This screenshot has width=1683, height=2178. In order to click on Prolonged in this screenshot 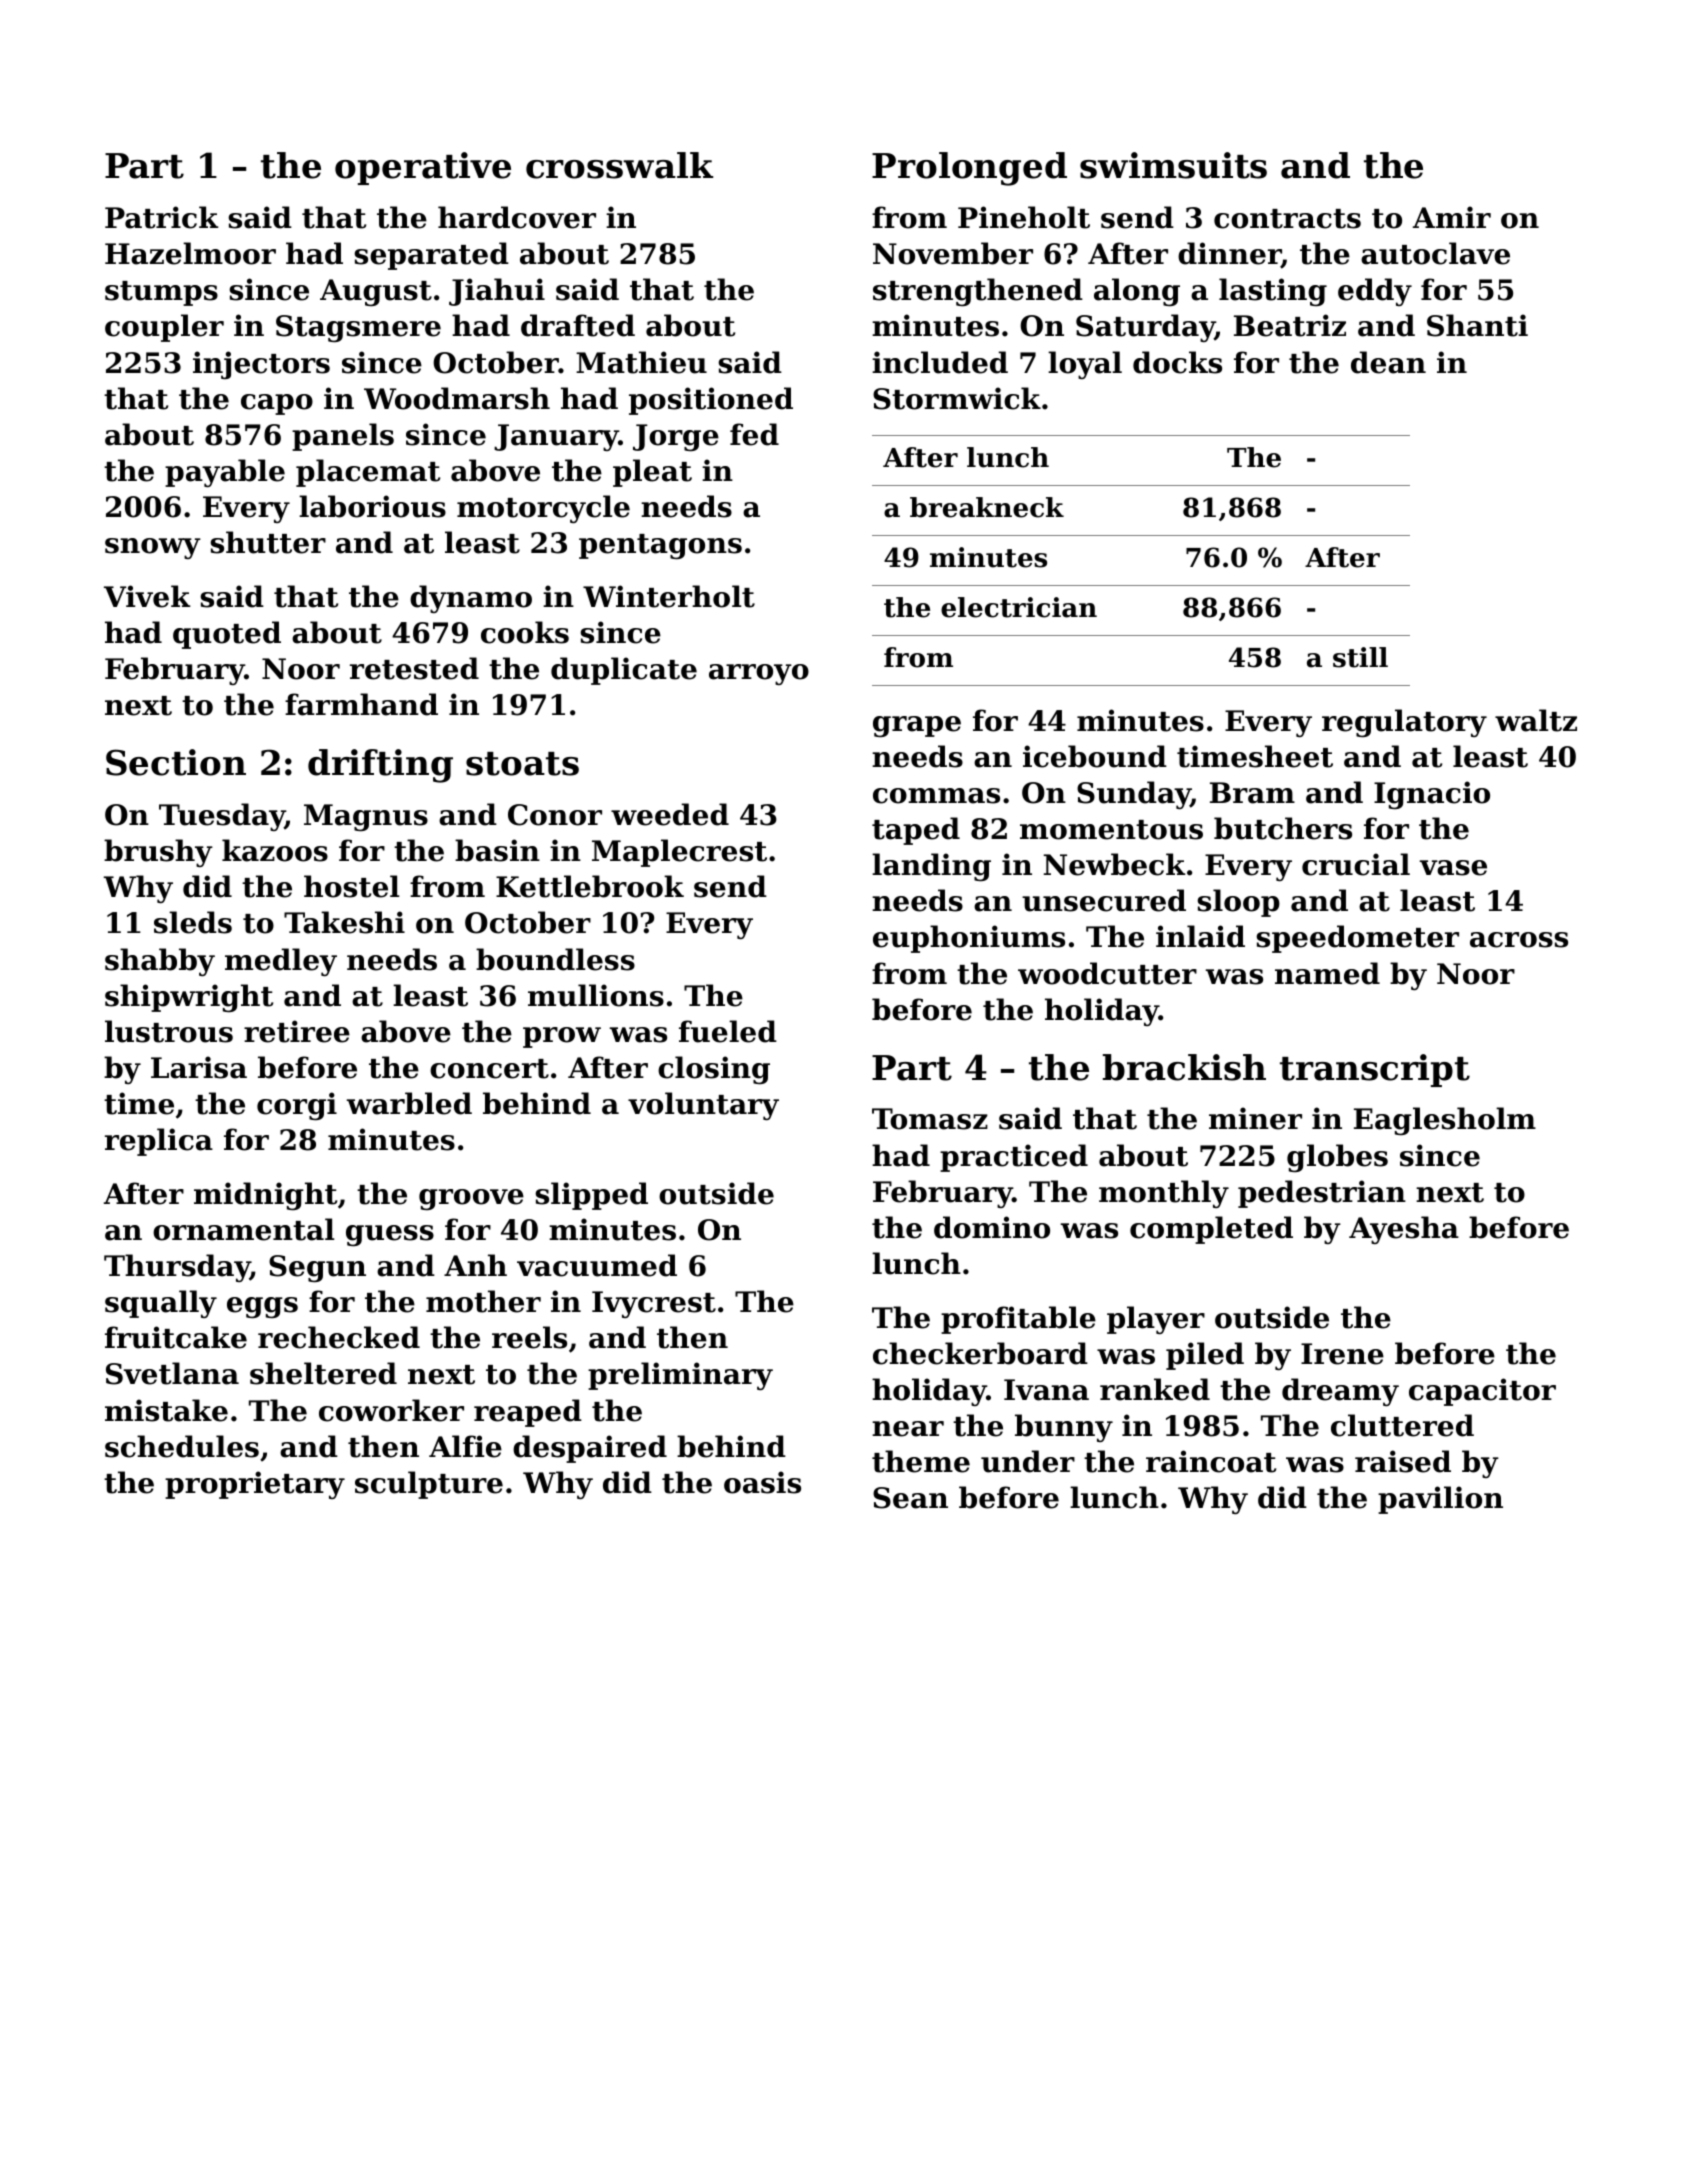, I will do `click(969, 169)`.
